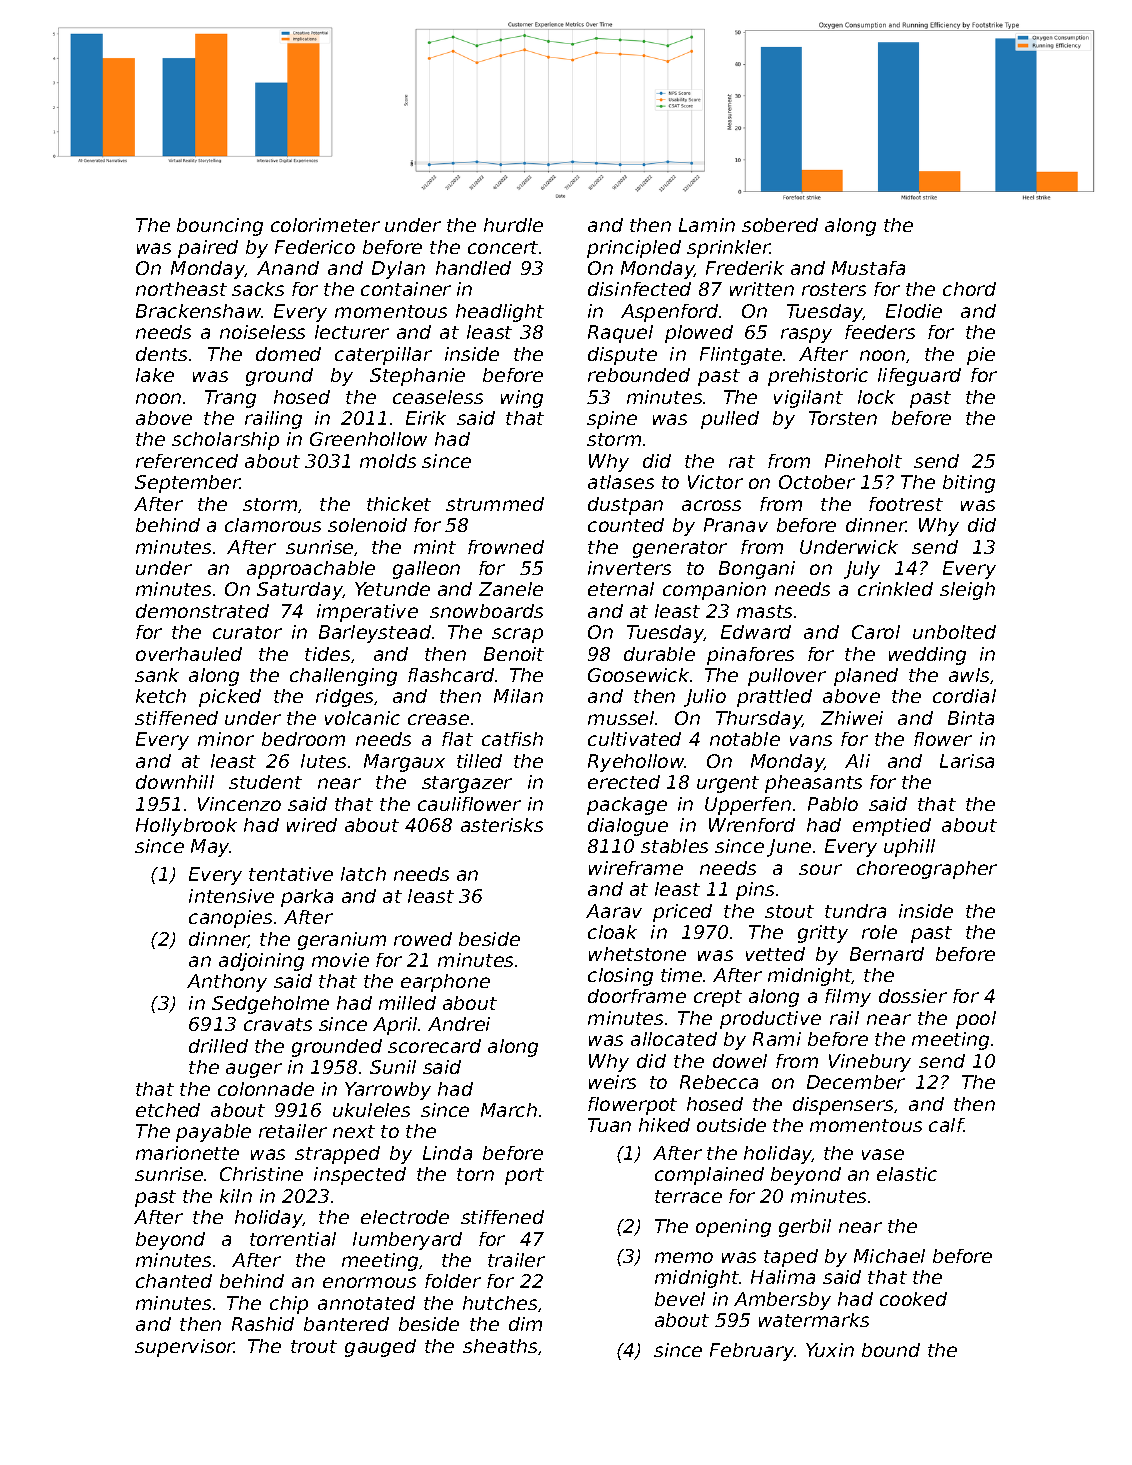 The image size is (1132, 1465). I want to click on bouncing, so click(220, 227).
